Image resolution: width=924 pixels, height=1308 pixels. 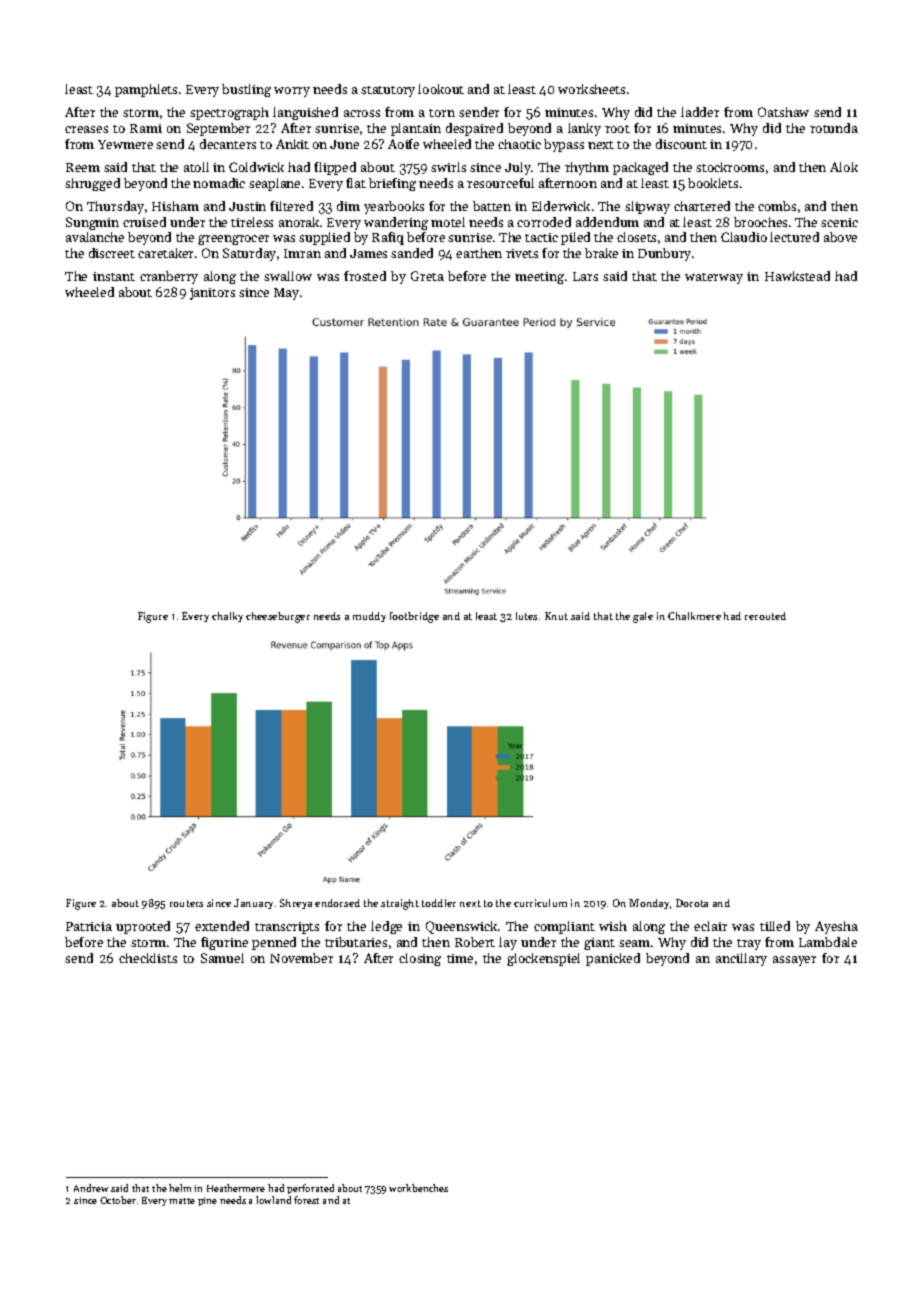 What do you see at coordinates (714, 278) in the screenshot?
I see `waterway` at bounding box center [714, 278].
